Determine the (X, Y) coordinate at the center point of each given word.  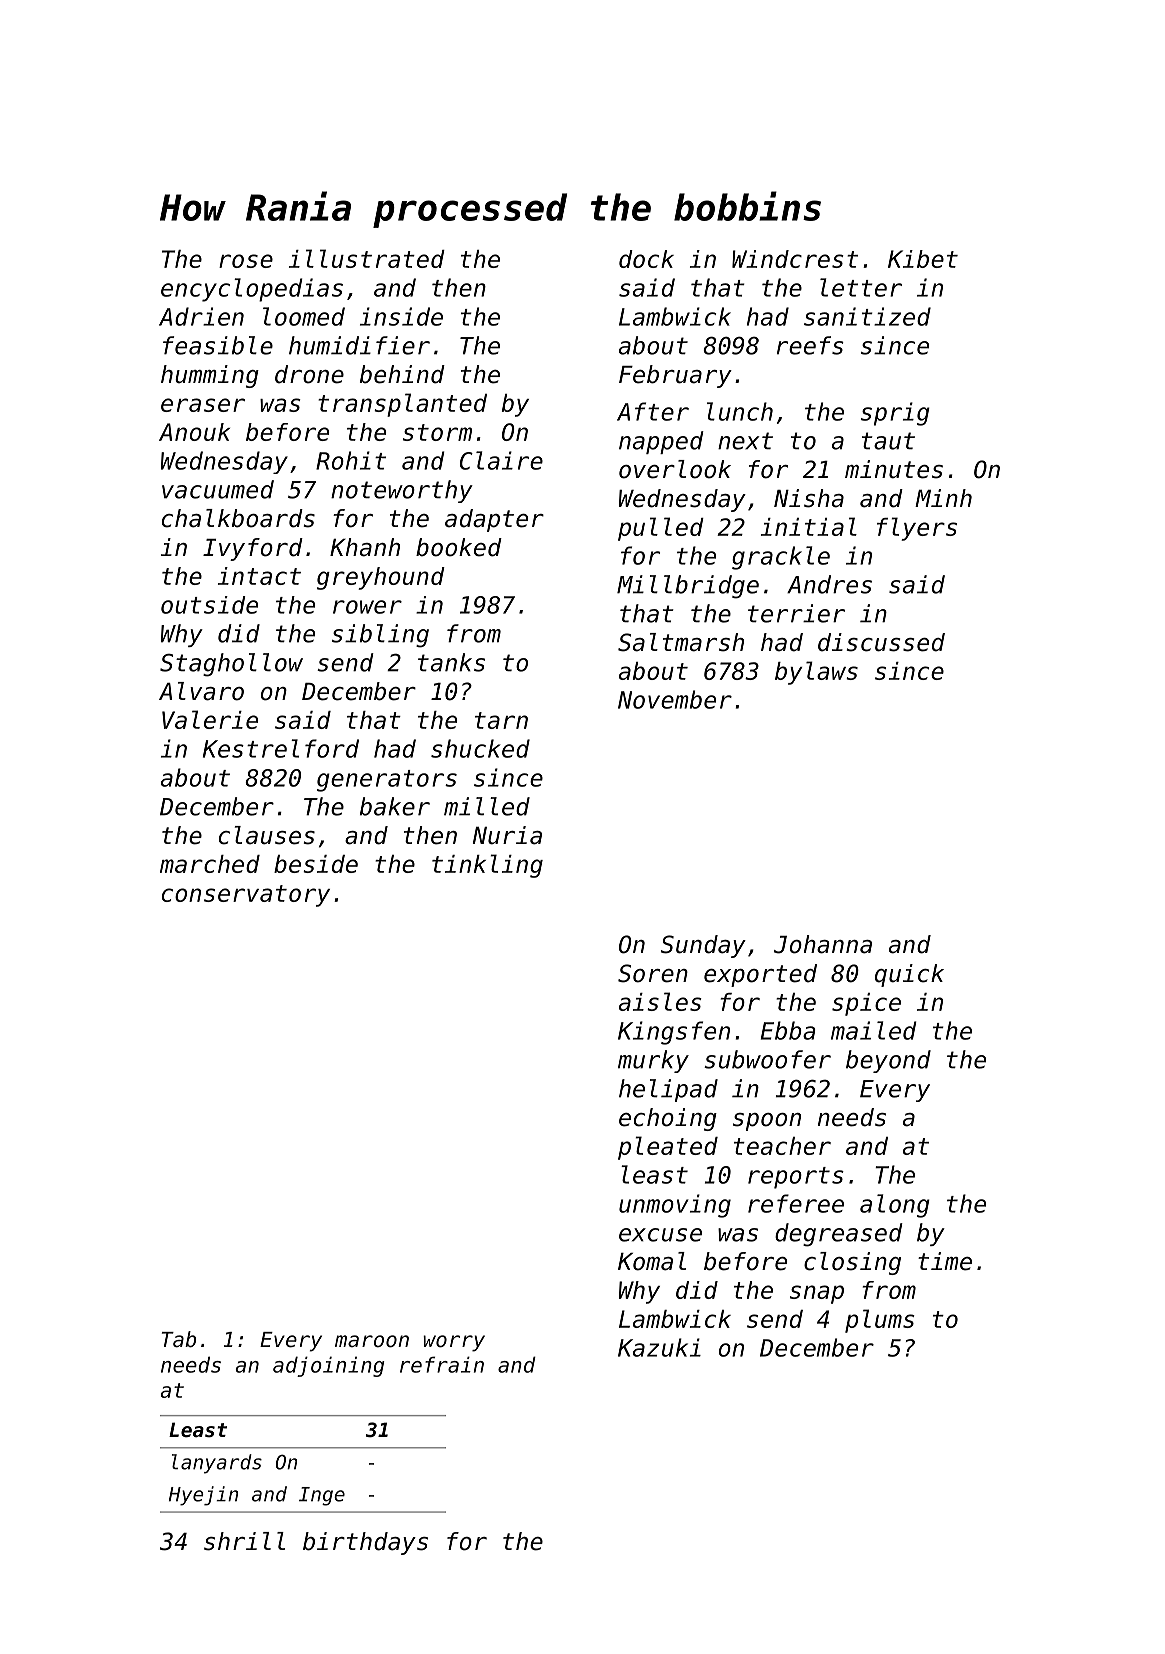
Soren (653, 973)
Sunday (703, 946)
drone (309, 374)
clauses (267, 835)
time (945, 1261)
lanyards (217, 1464)
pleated (668, 1148)
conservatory (246, 896)
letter (861, 287)
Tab (179, 1339)
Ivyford (253, 549)
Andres (829, 584)
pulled (661, 529)
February (675, 376)
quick (909, 975)
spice (866, 1004)
